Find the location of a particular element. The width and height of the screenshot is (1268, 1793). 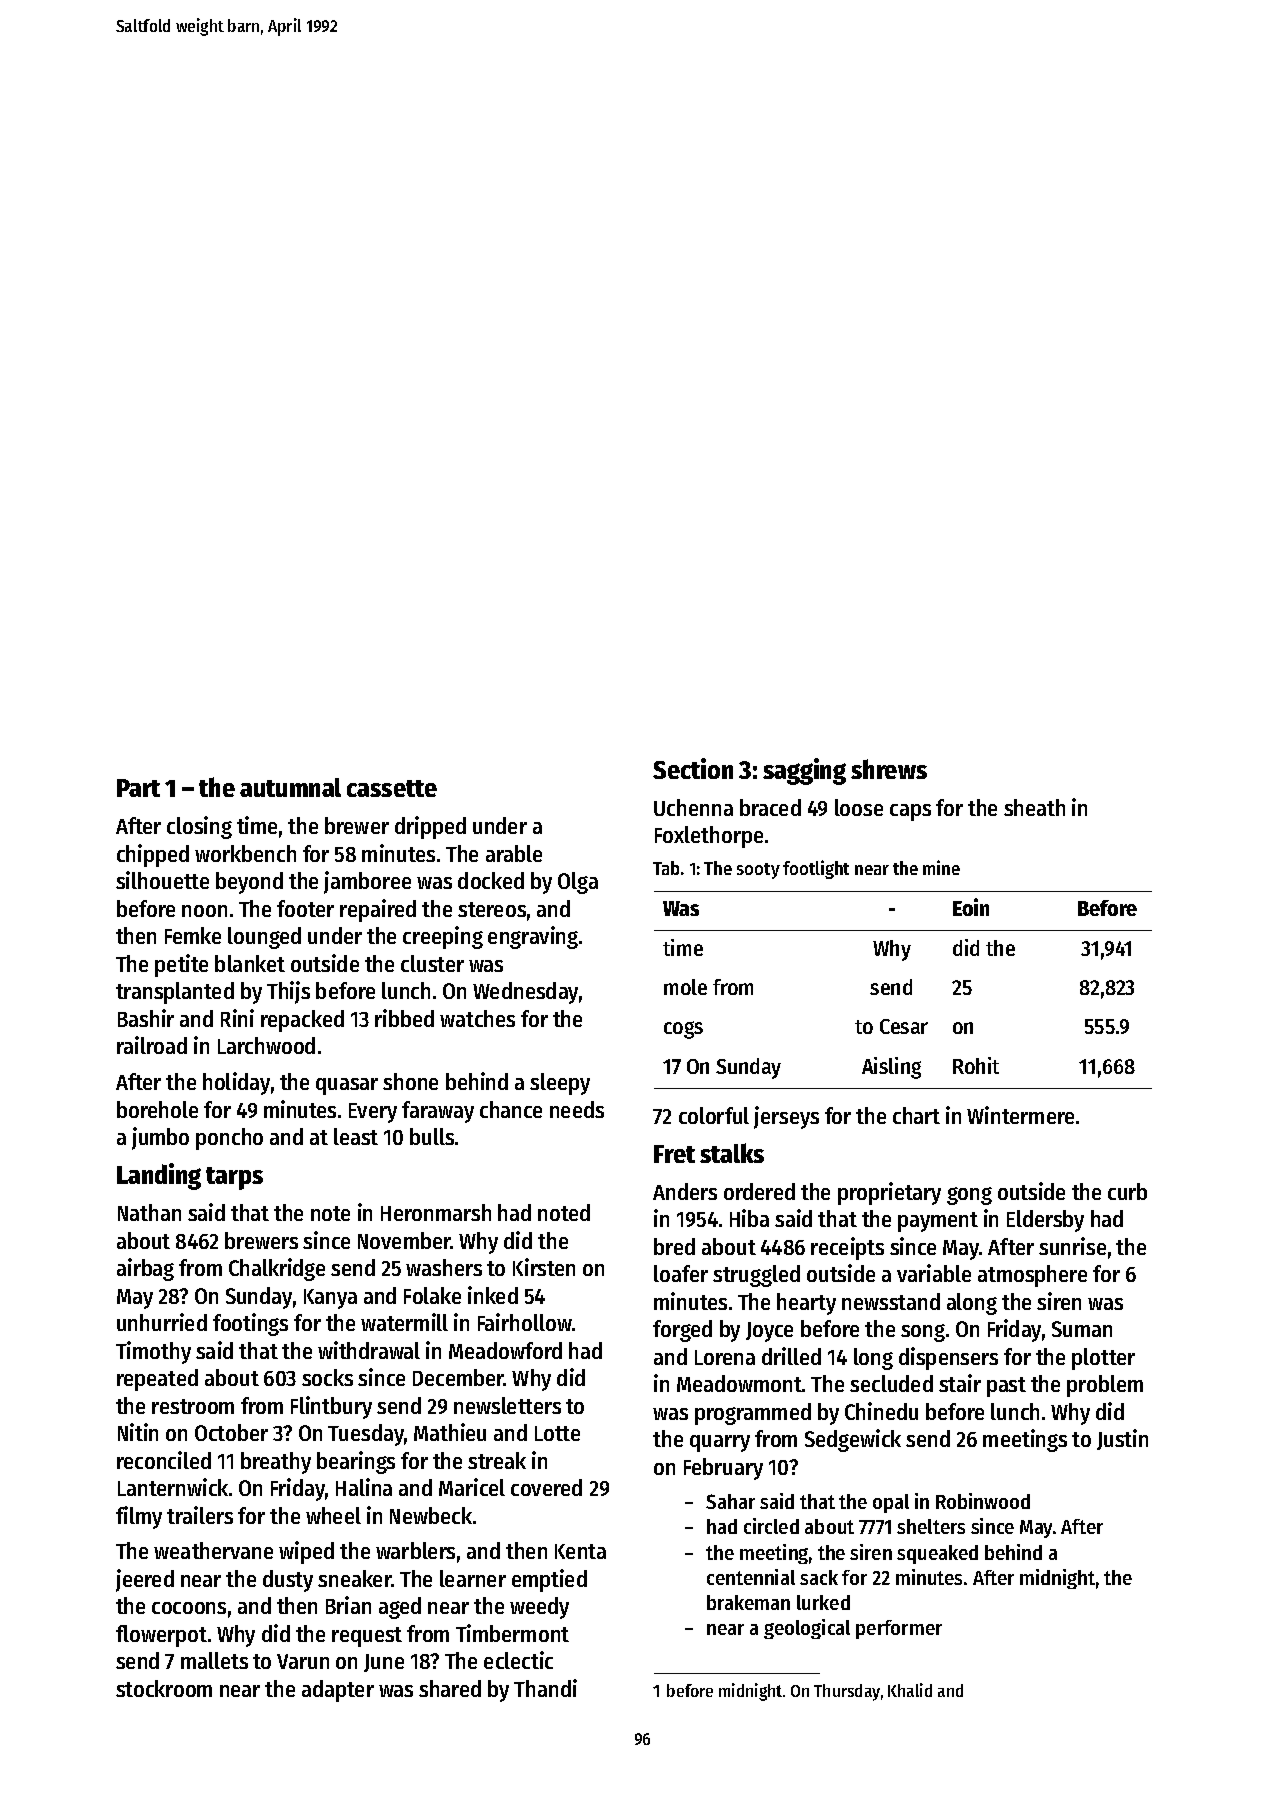

gong is located at coordinates (969, 1196).
